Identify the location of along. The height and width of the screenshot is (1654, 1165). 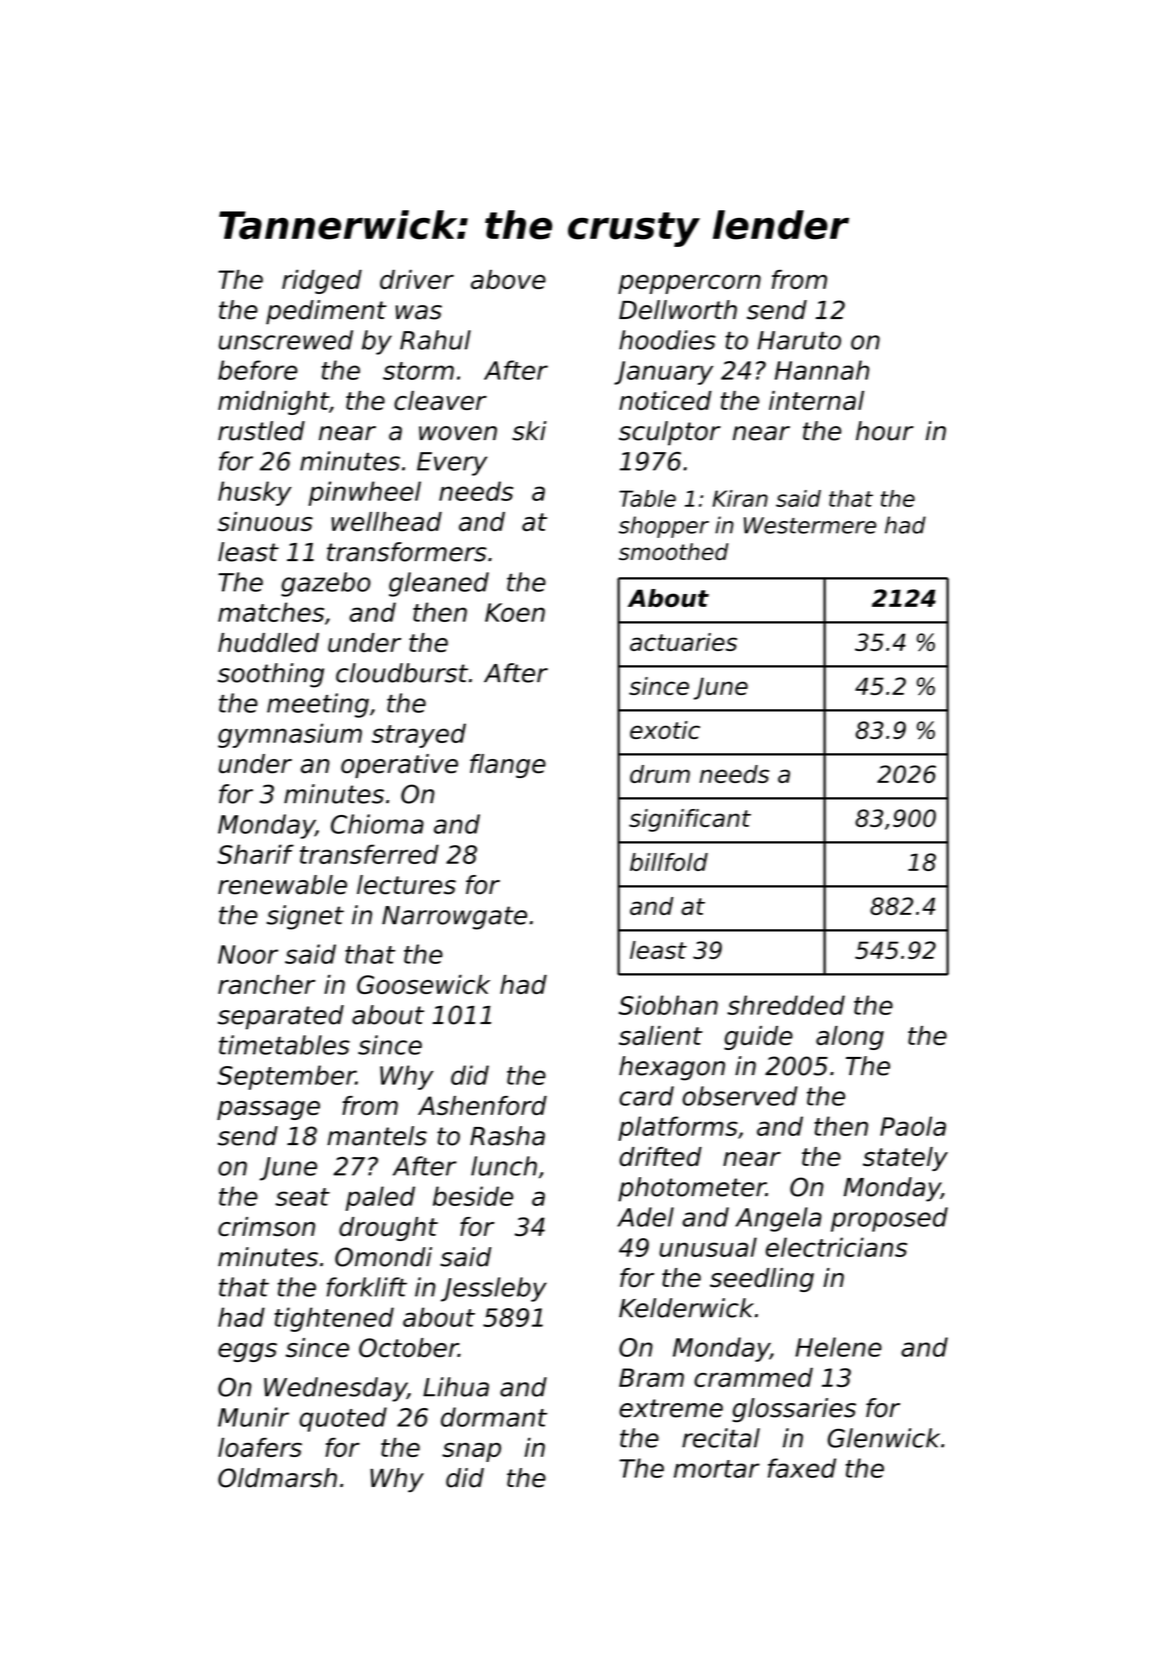
(850, 1038).
